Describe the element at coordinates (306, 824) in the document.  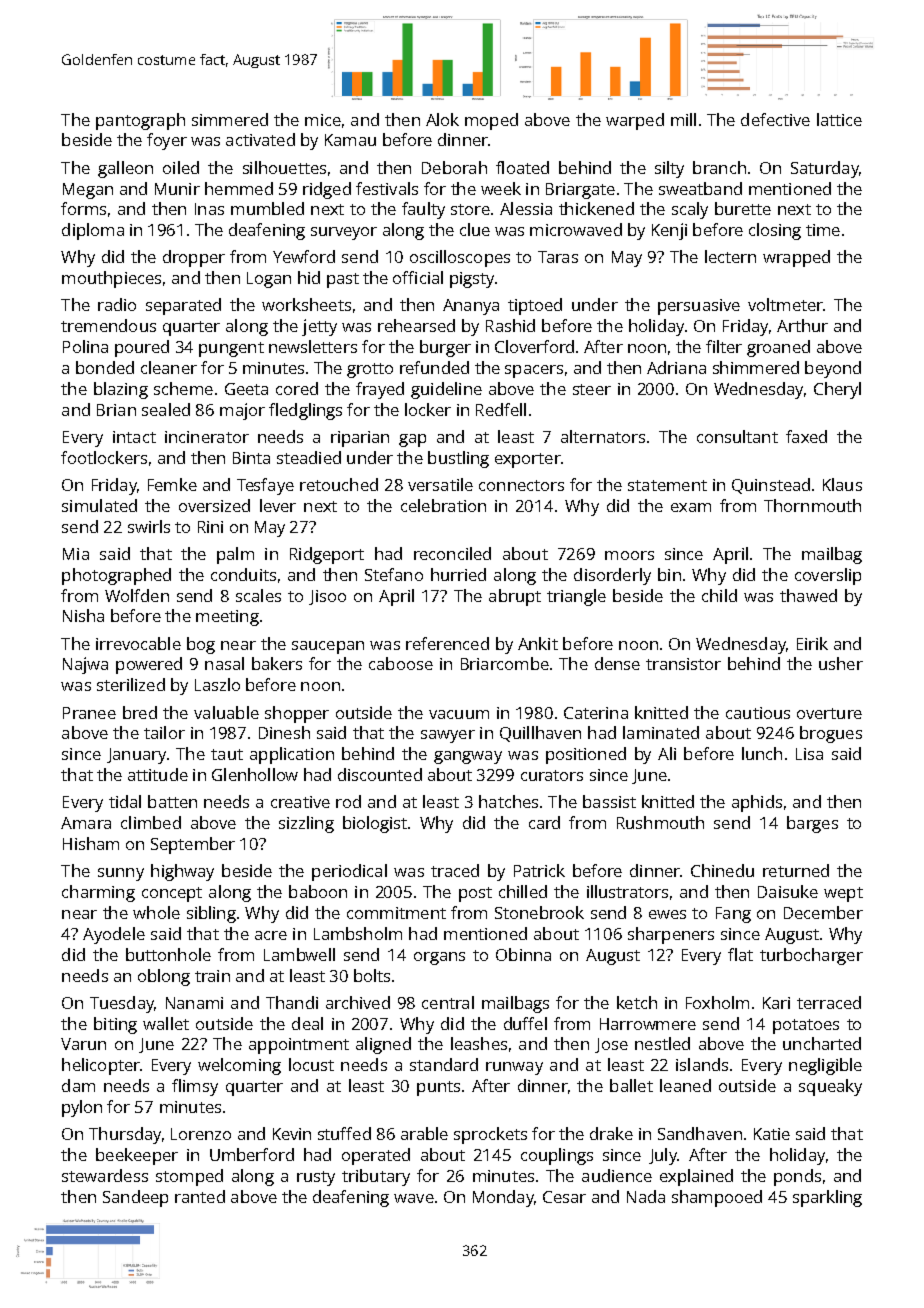
I see `sizzling` at that location.
